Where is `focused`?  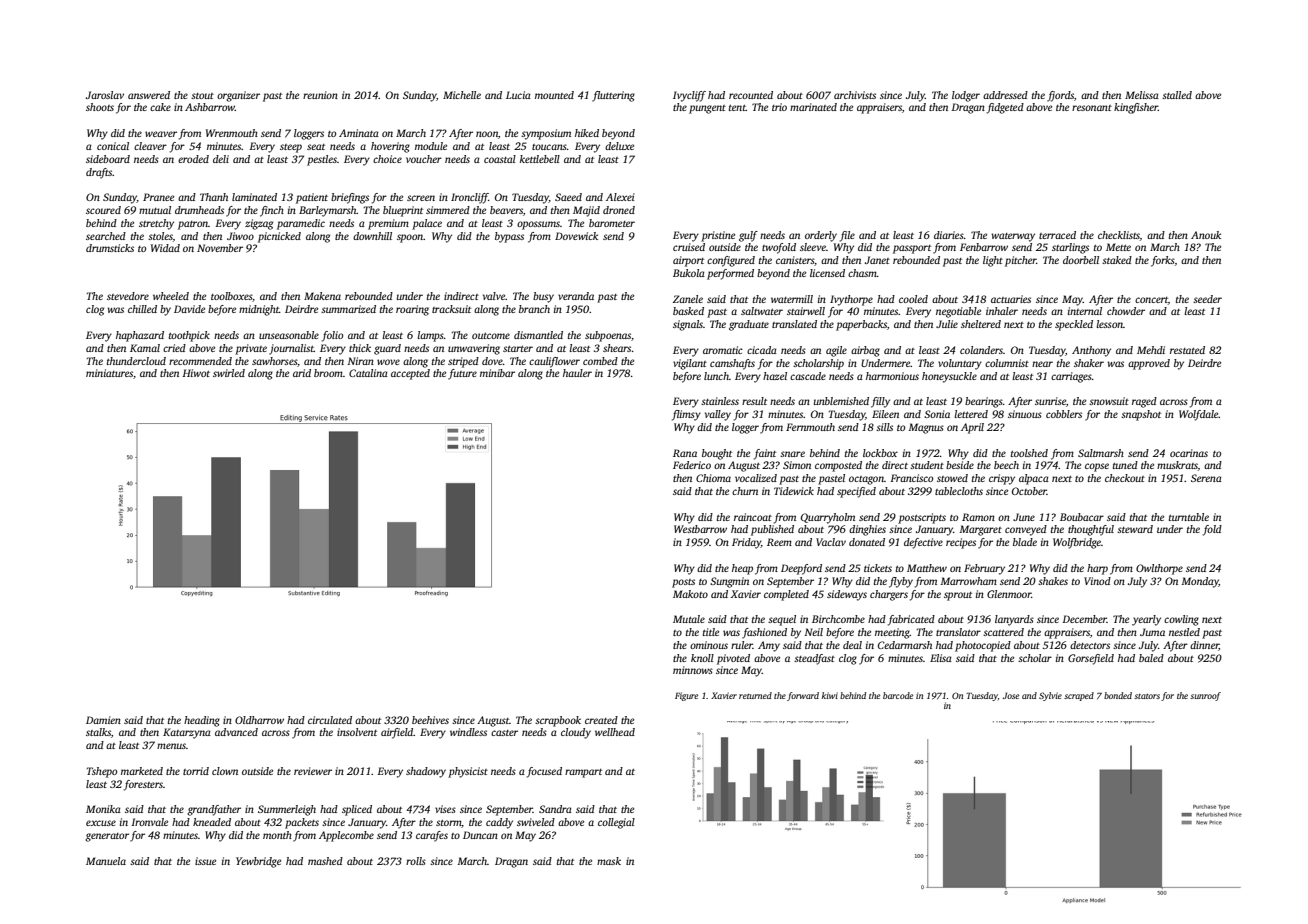 focused is located at coordinates (544, 772).
